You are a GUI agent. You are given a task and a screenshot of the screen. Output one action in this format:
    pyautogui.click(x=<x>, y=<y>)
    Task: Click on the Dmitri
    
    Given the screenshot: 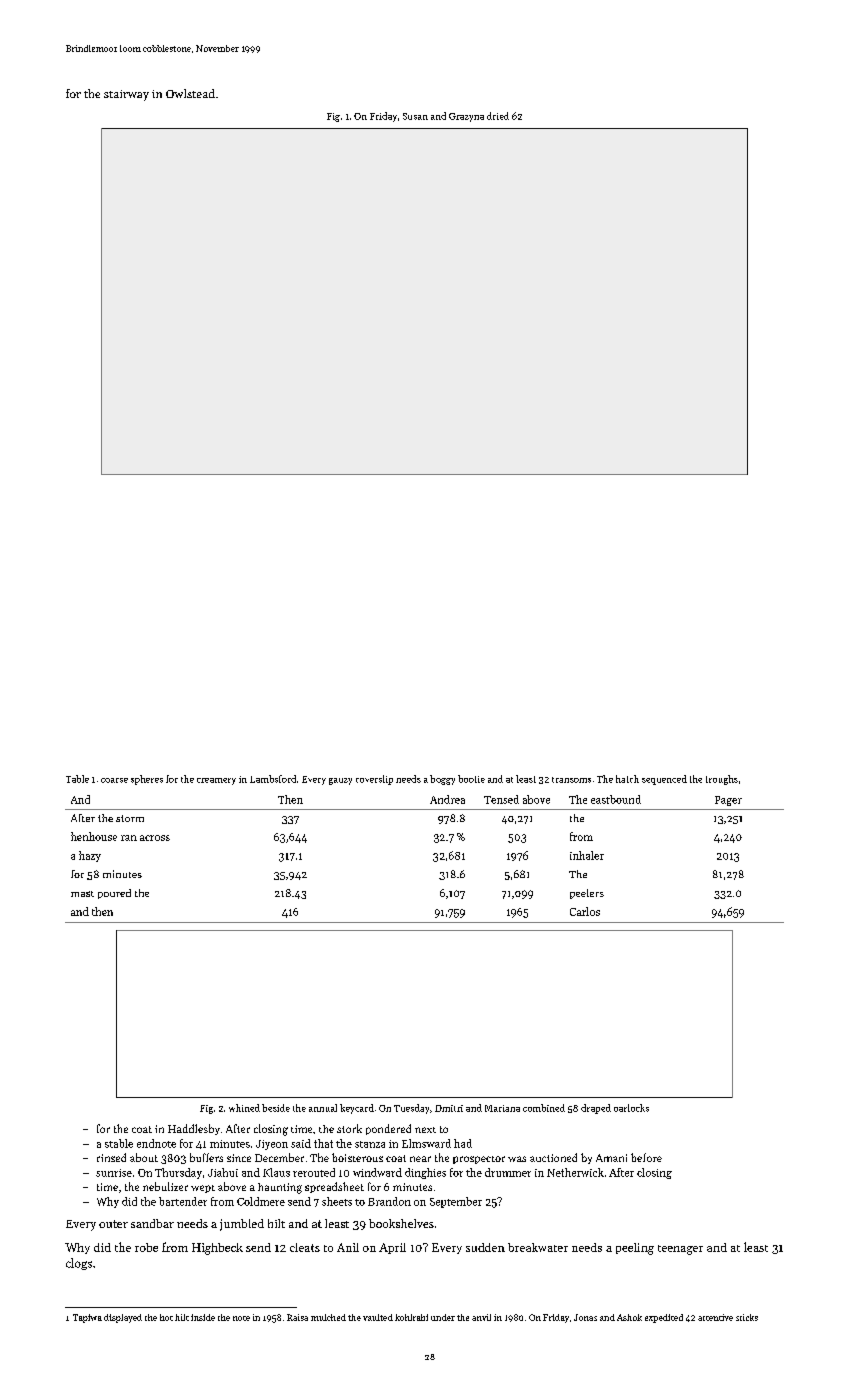 What is the action you would take?
    pyautogui.click(x=449, y=1108)
